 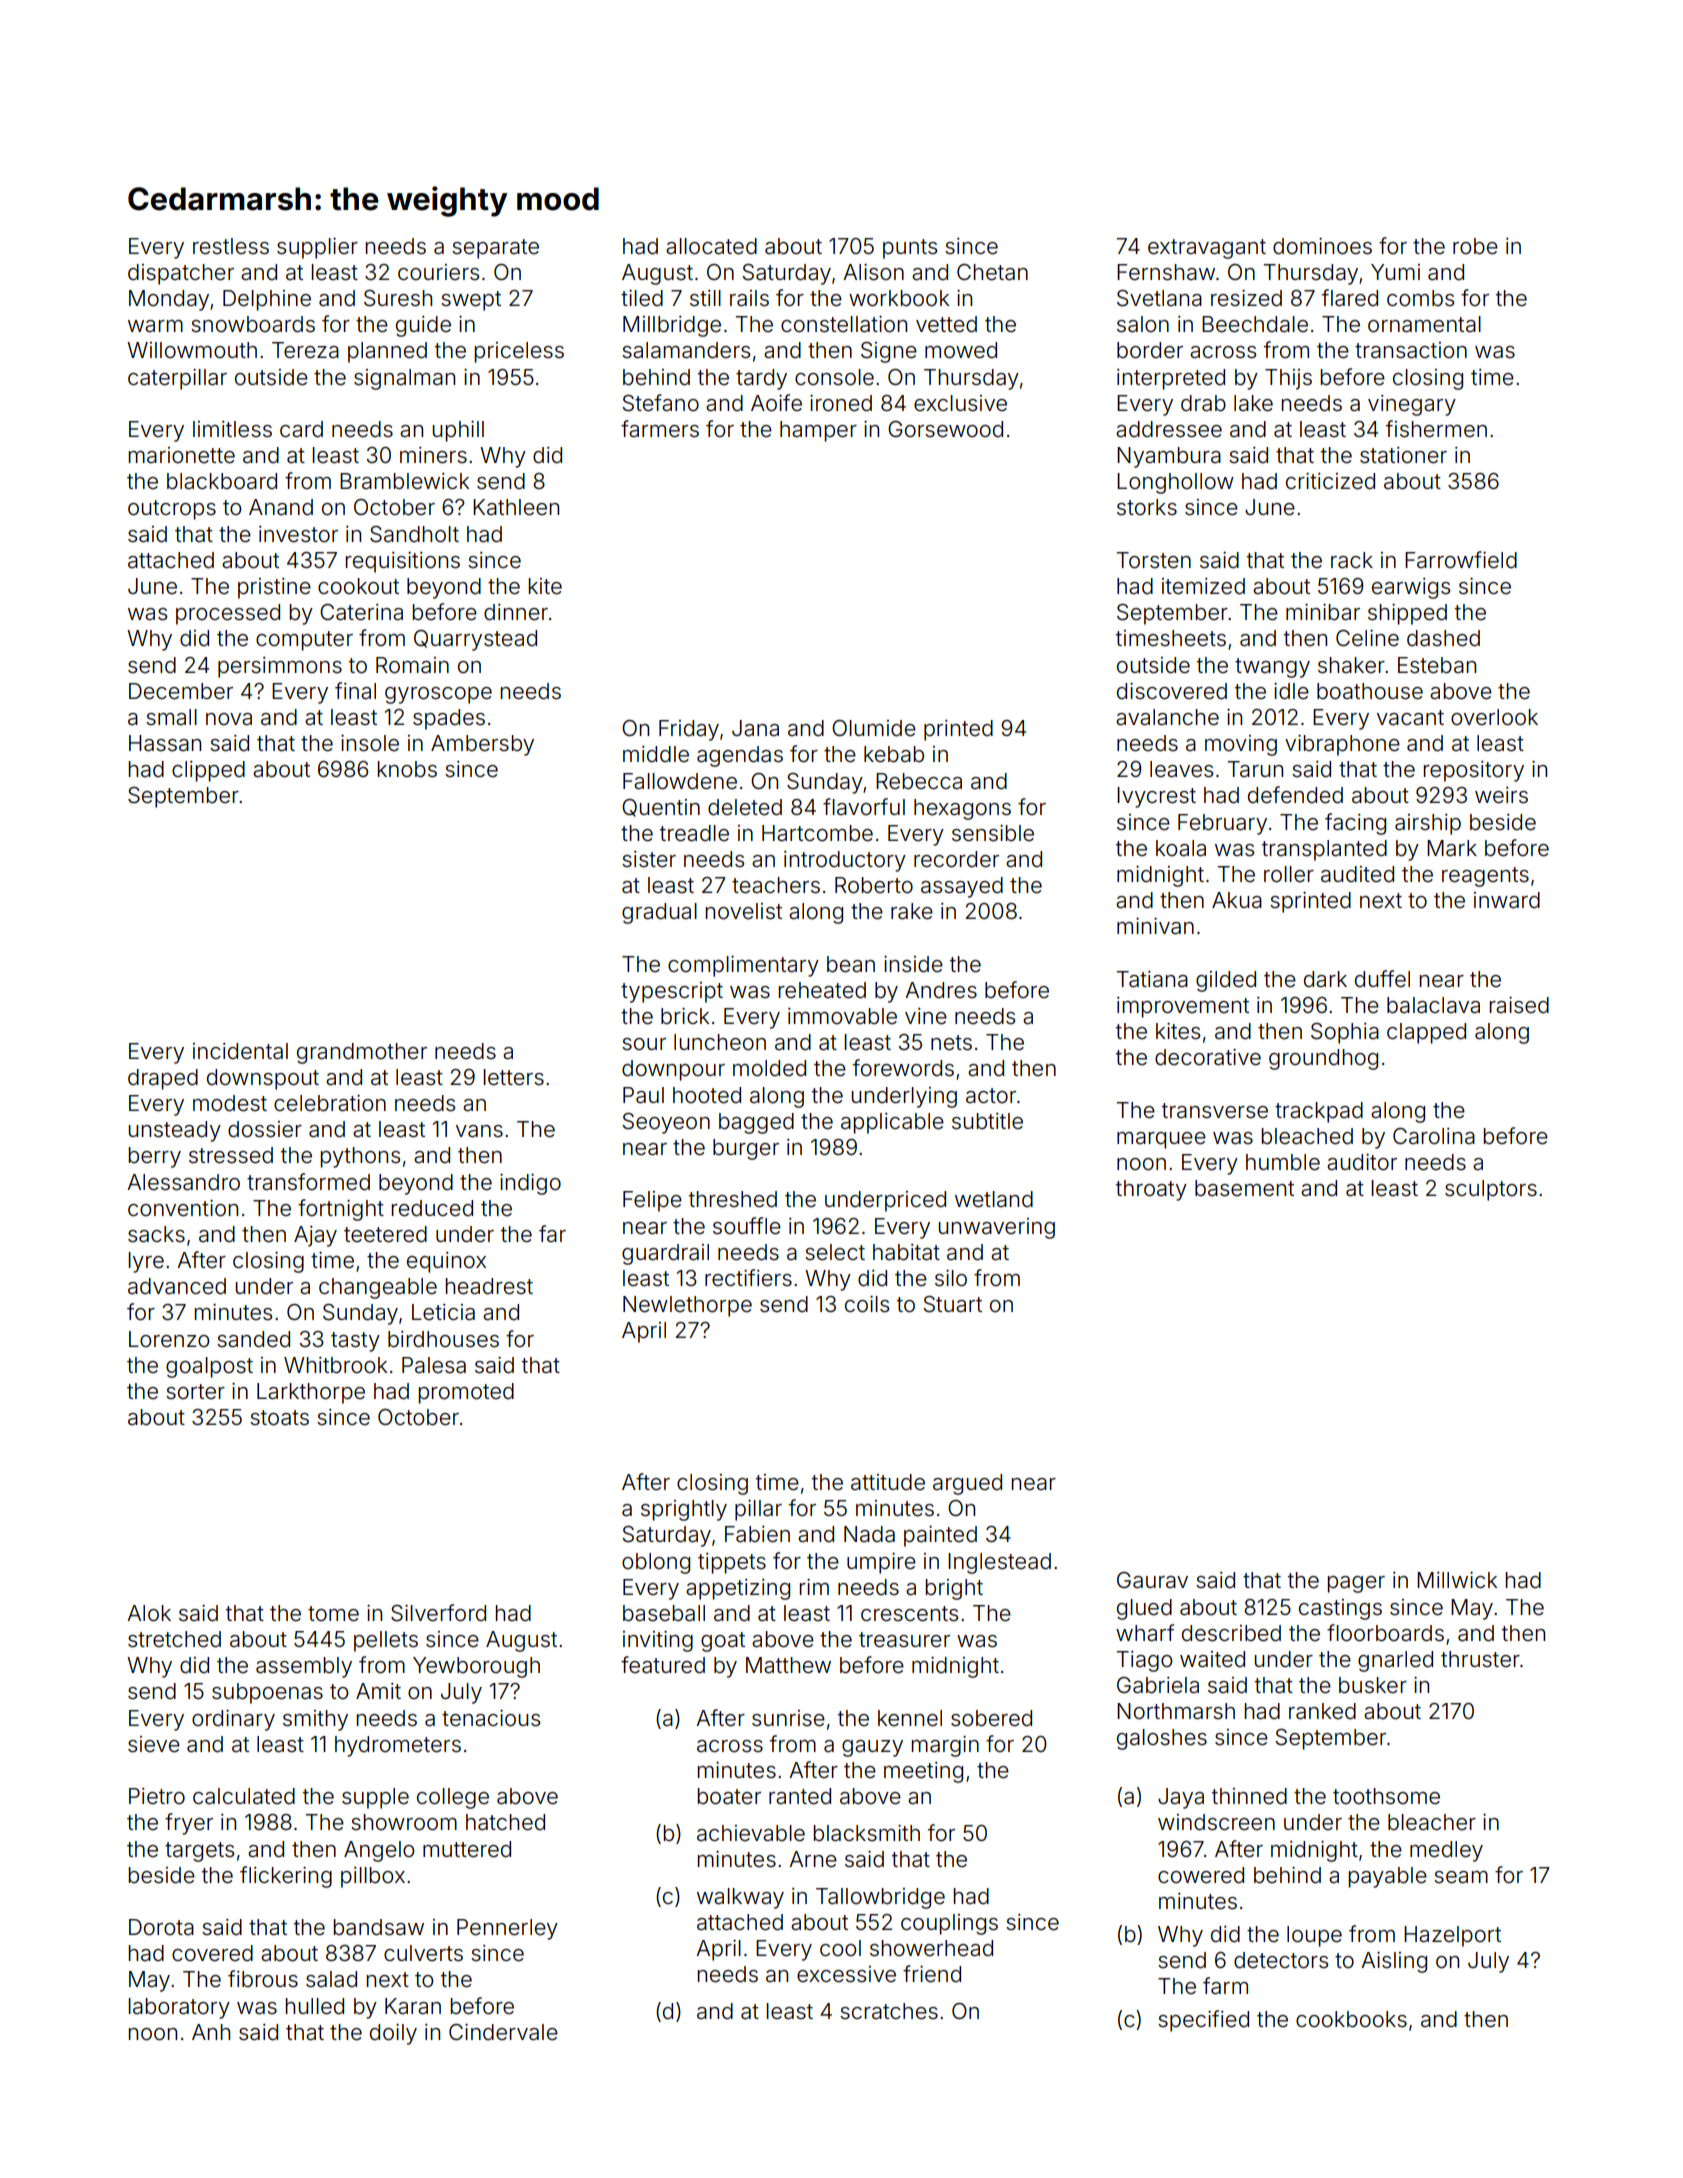 What do you see at coordinates (689, 730) in the image?
I see `Friday` at bounding box center [689, 730].
